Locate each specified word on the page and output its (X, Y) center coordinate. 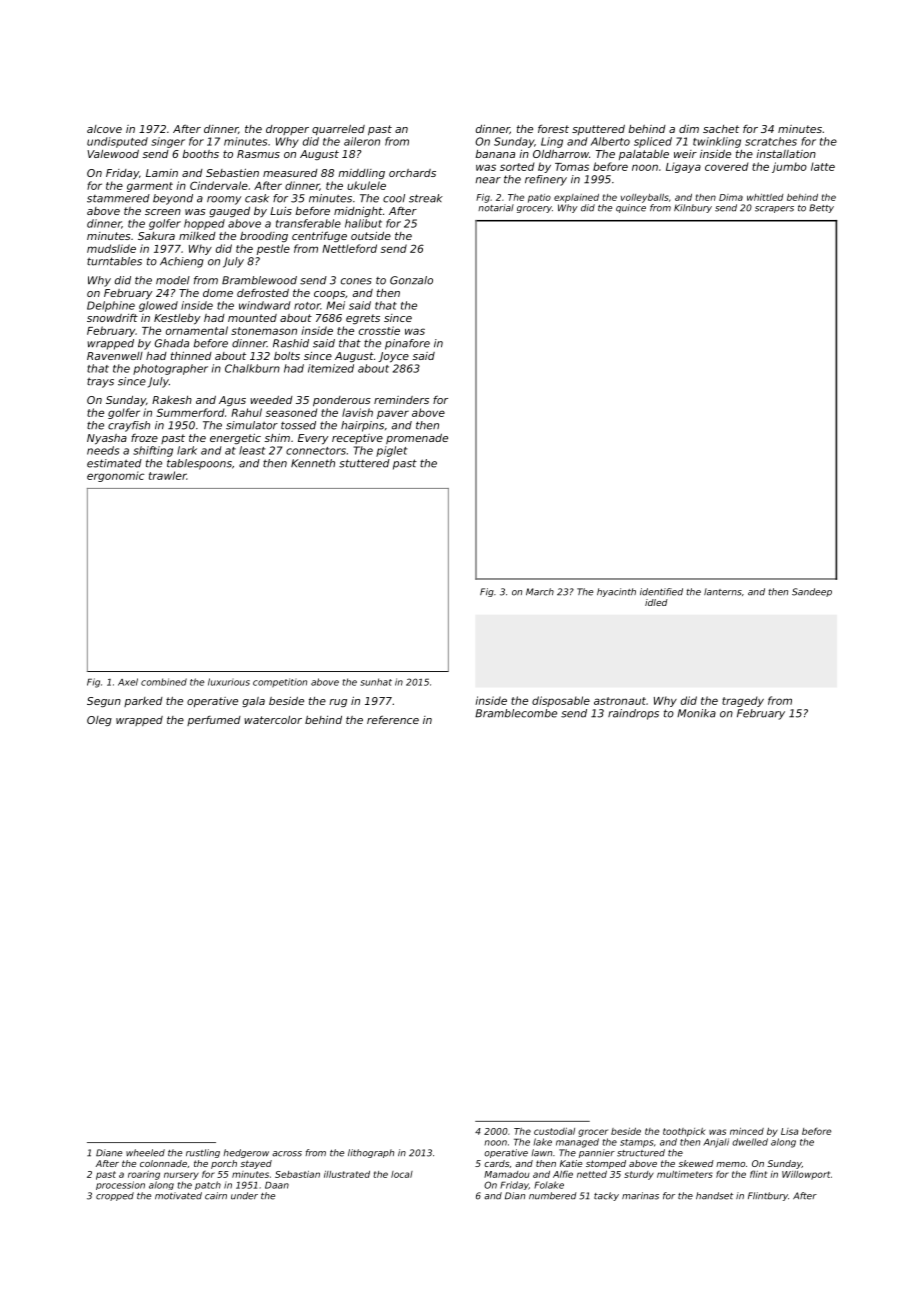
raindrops (633, 714)
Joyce (393, 357)
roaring (144, 1175)
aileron (362, 141)
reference (393, 719)
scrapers (774, 209)
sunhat (376, 682)
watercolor (273, 720)
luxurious (229, 682)
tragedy (743, 701)
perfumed (214, 721)
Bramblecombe (516, 713)
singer (168, 142)
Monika (696, 713)
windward (265, 305)
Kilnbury (693, 208)
